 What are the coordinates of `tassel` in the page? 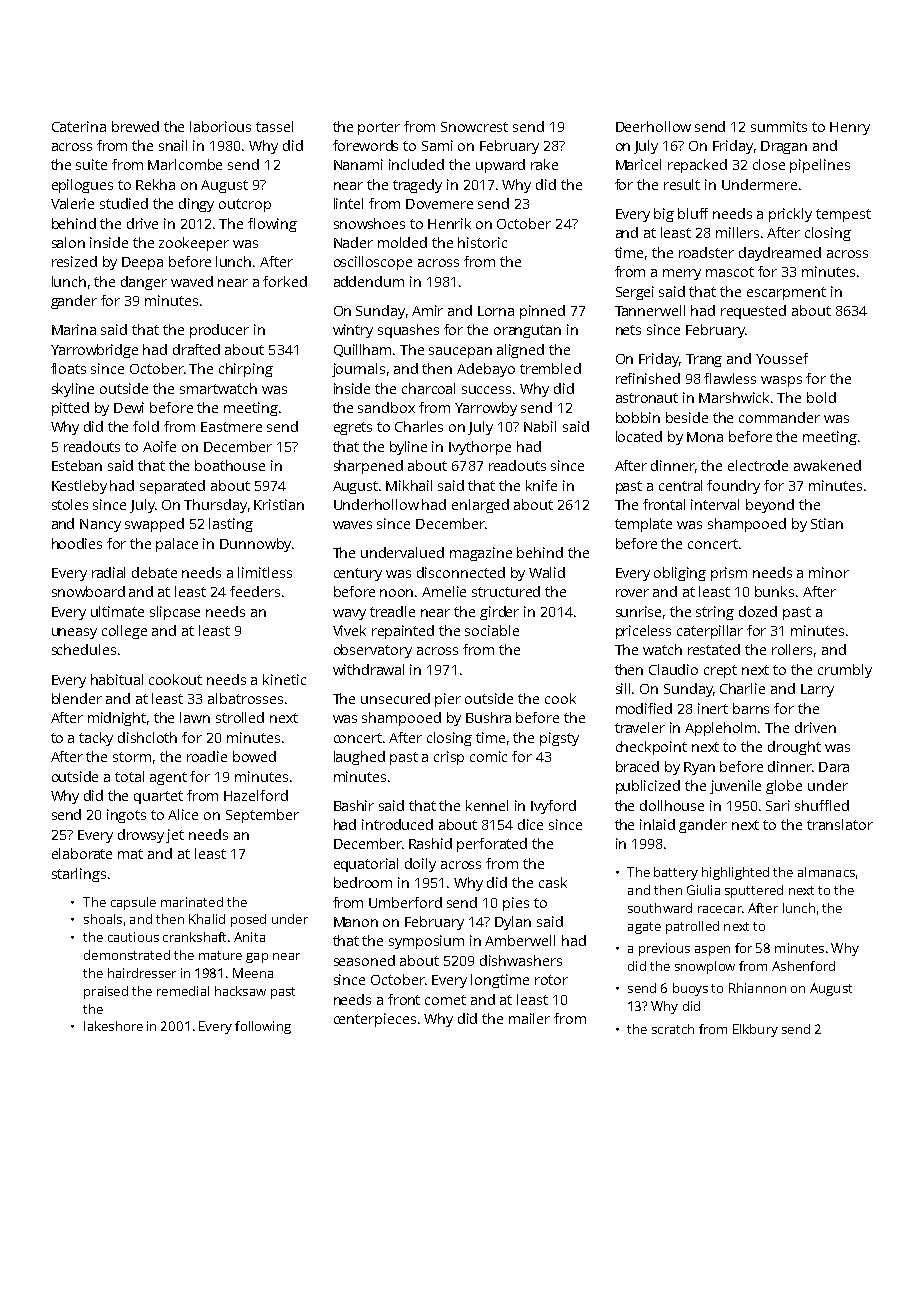 It's located at (274, 126).
